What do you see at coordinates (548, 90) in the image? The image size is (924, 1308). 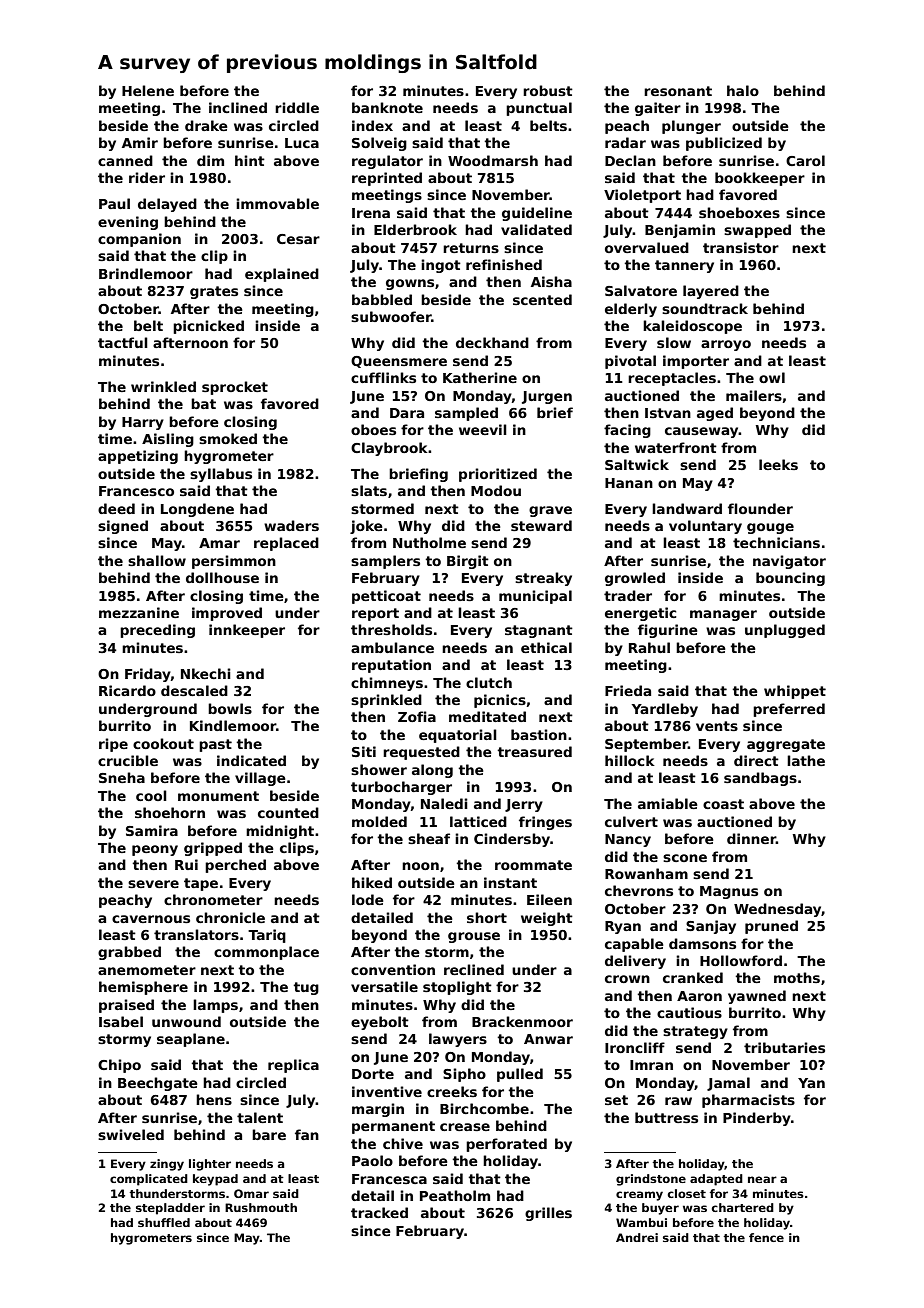 I see `robust` at bounding box center [548, 90].
